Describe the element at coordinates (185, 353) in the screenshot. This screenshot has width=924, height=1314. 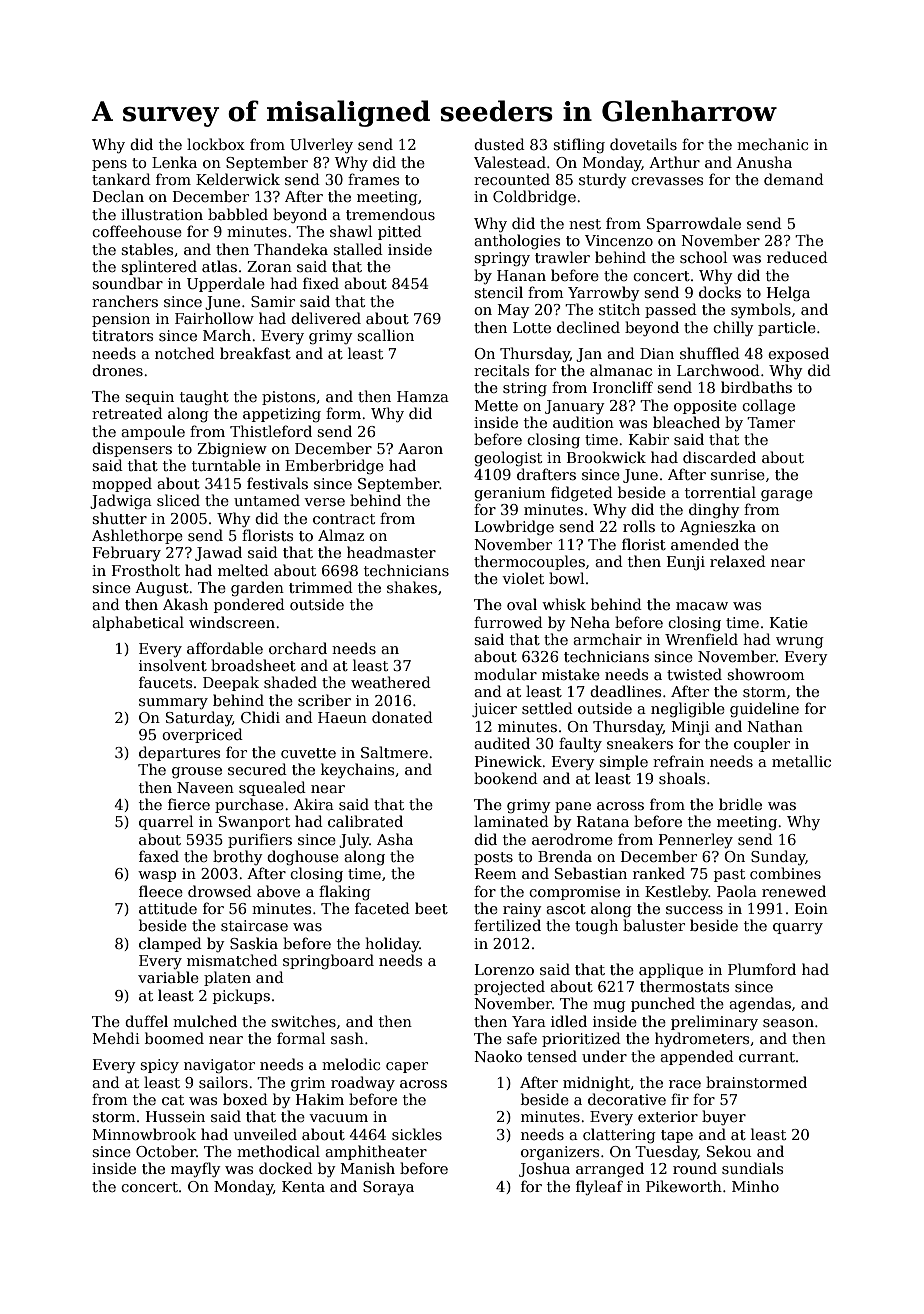
I see `notched` at that location.
